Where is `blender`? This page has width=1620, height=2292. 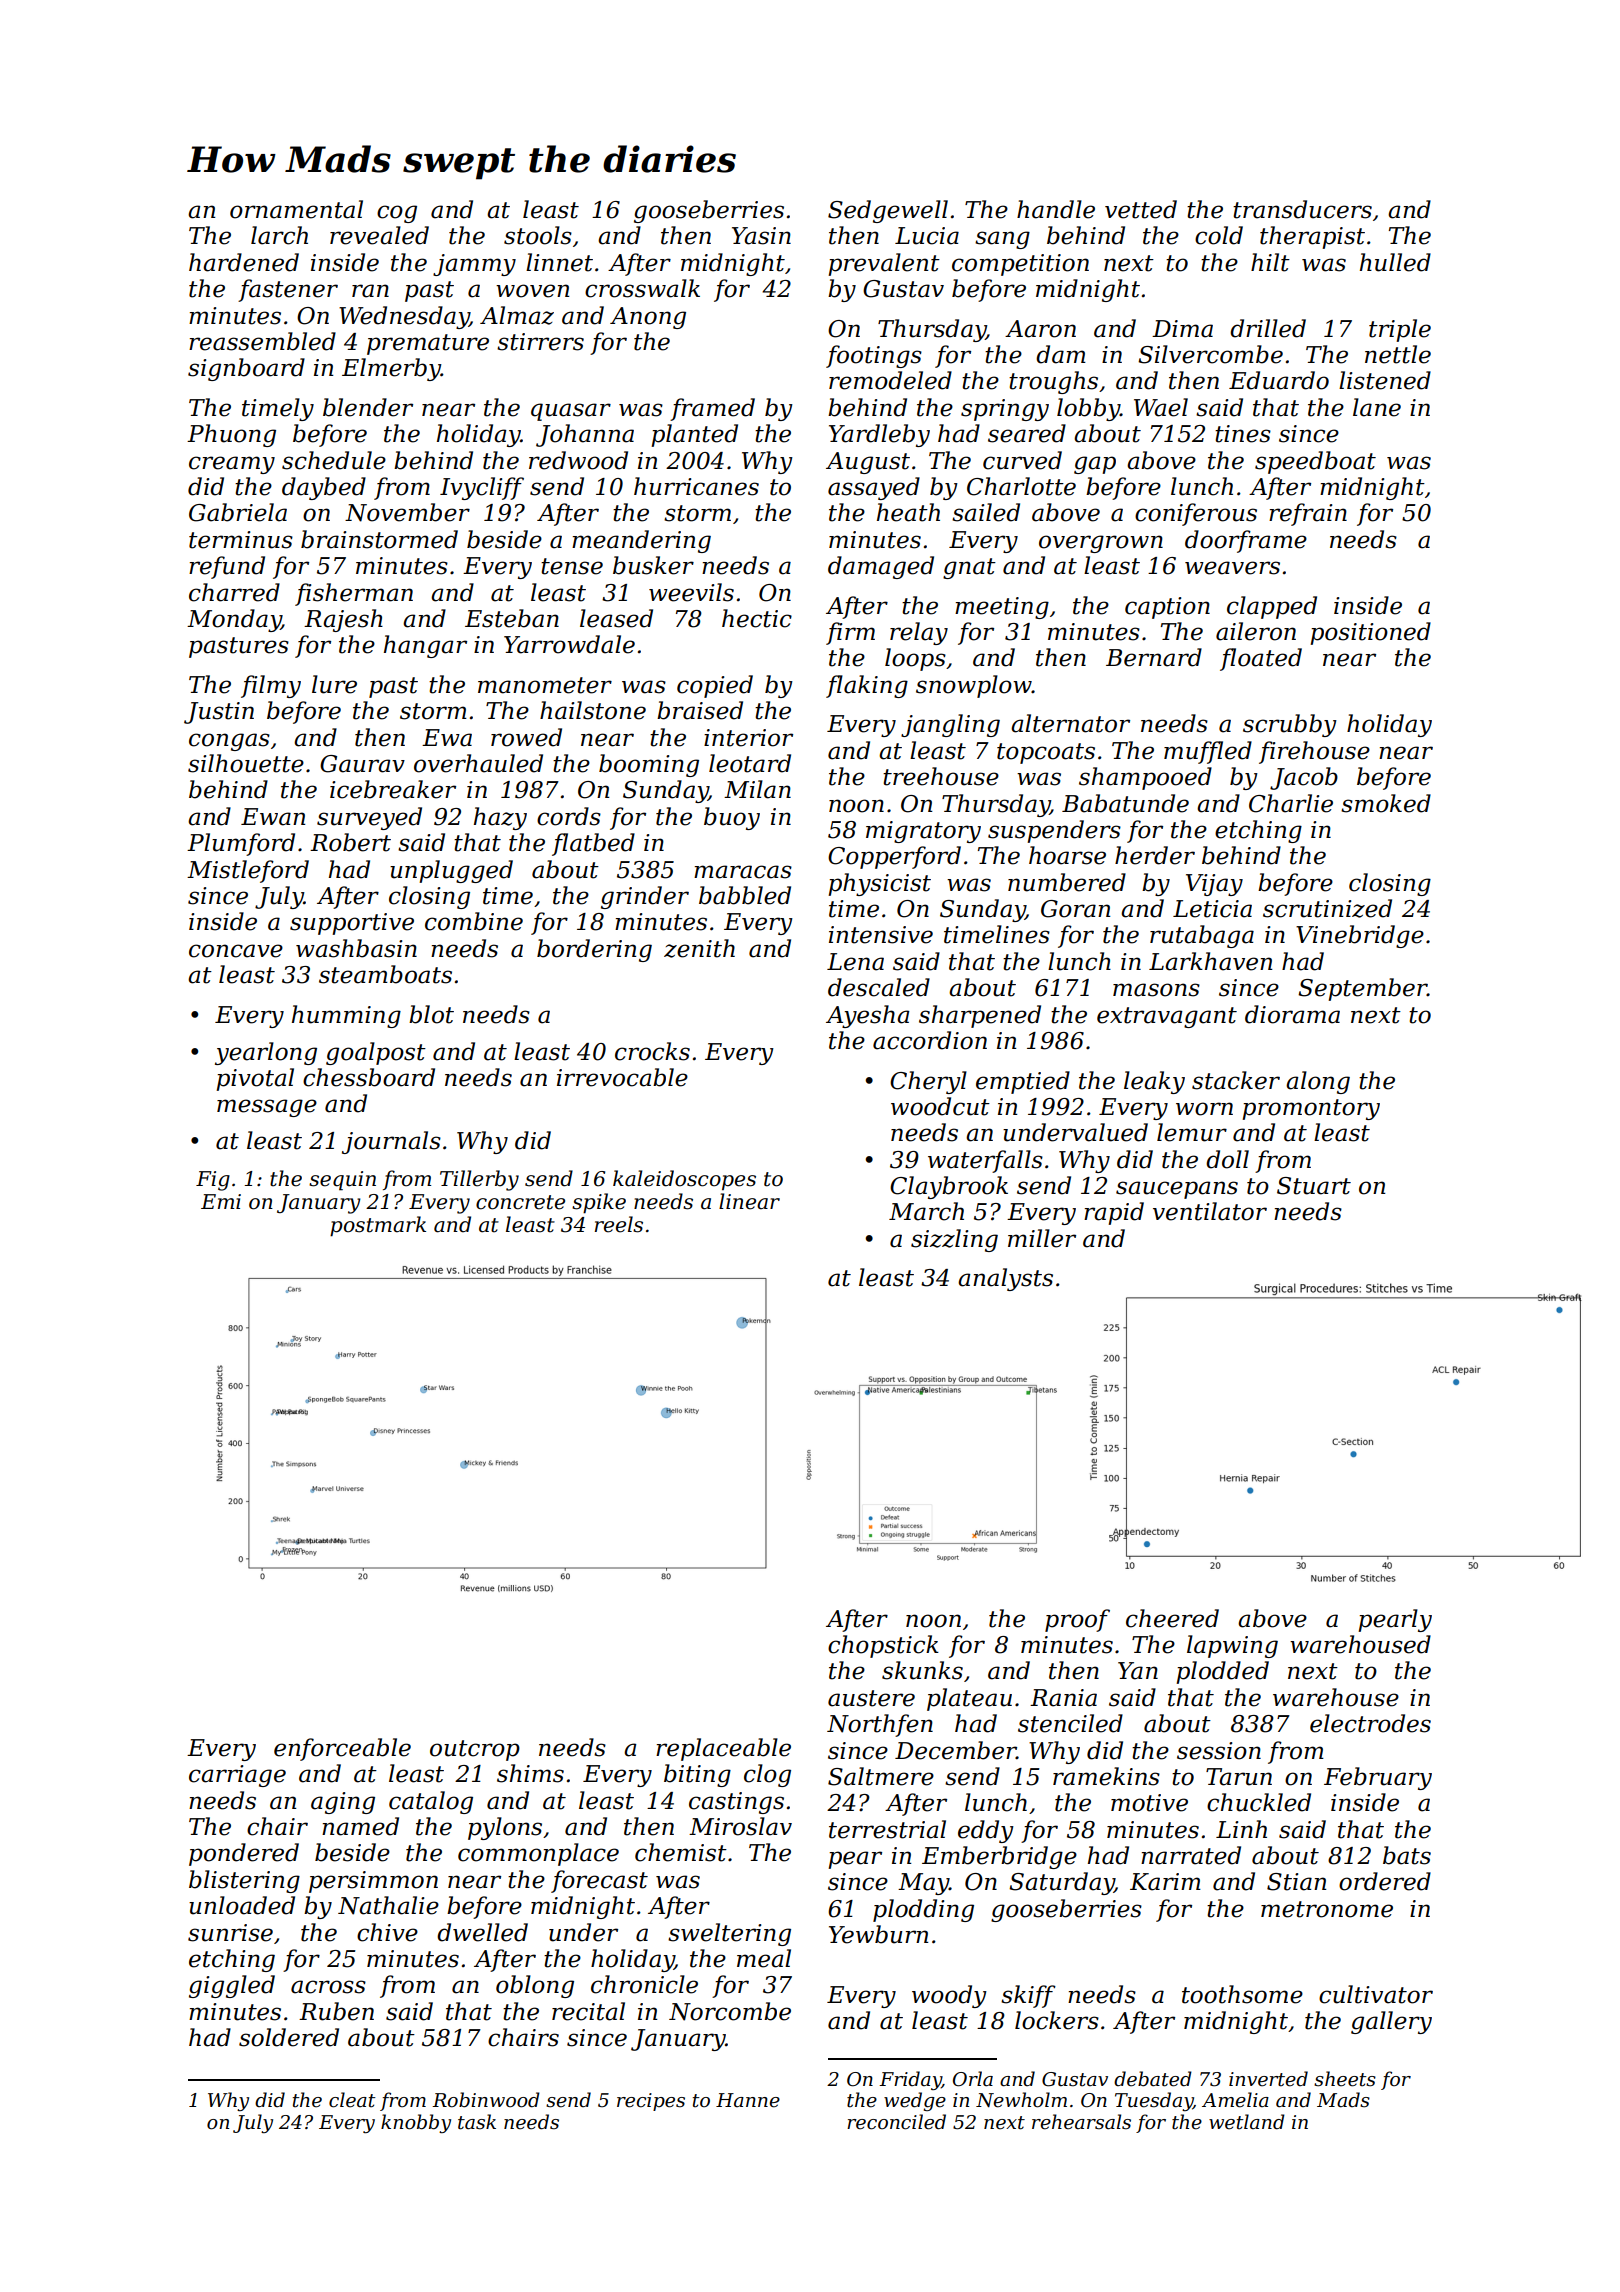
blender is located at coordinates (368, 407).
